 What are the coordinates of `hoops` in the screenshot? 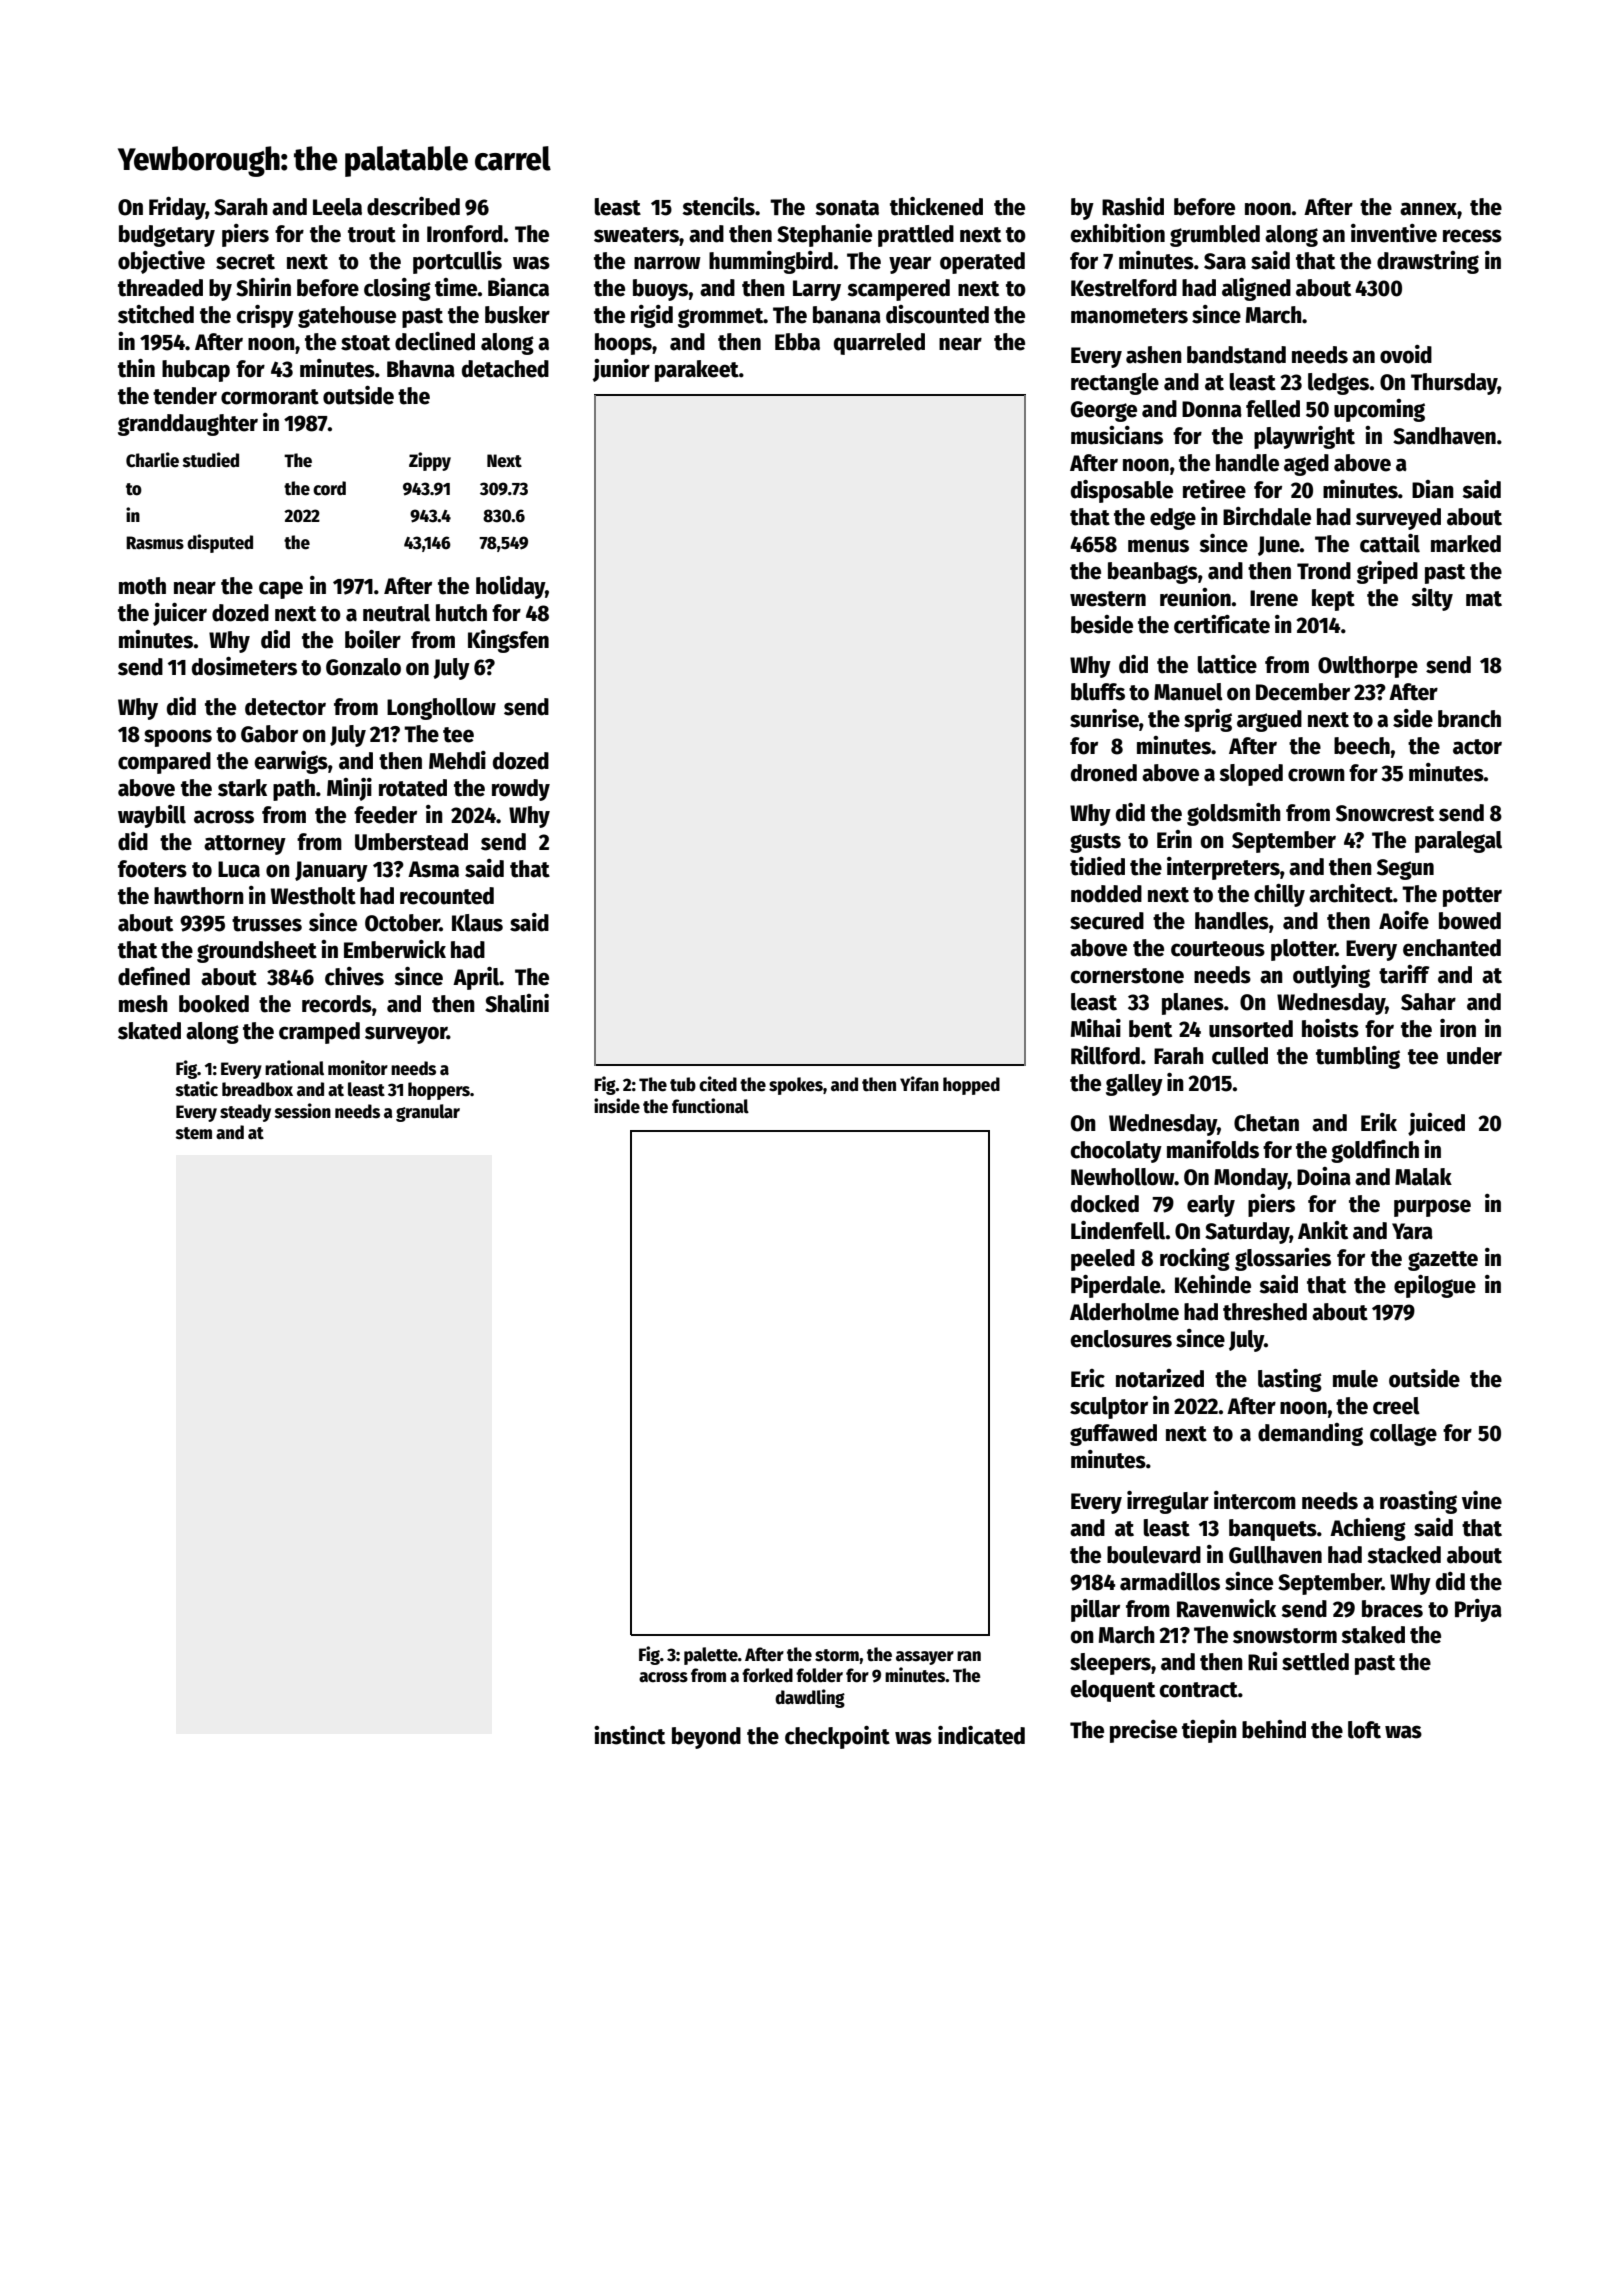 It's located at (623, 344).
